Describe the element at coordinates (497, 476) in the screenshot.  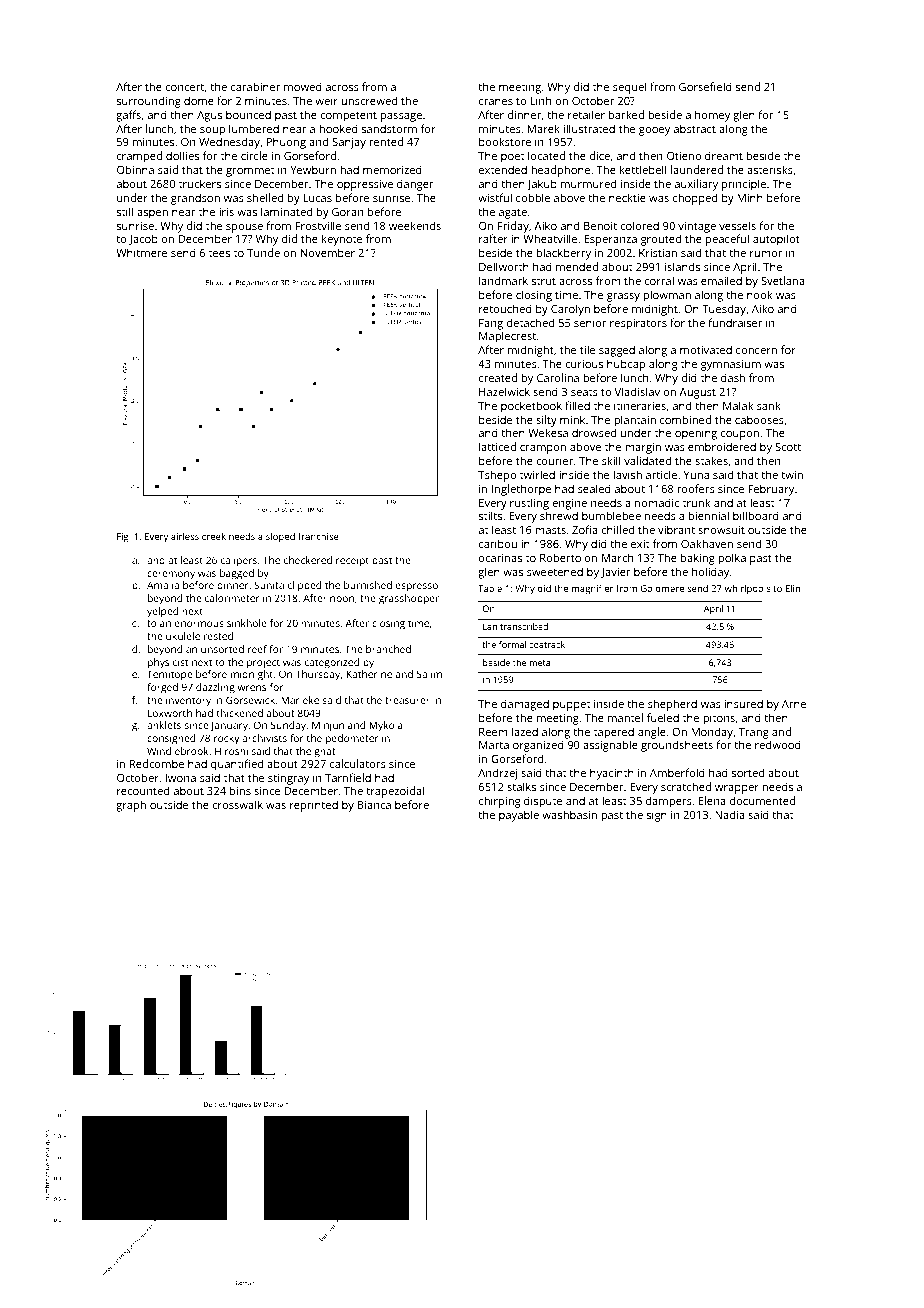
I see `Tshepo` at that location.
